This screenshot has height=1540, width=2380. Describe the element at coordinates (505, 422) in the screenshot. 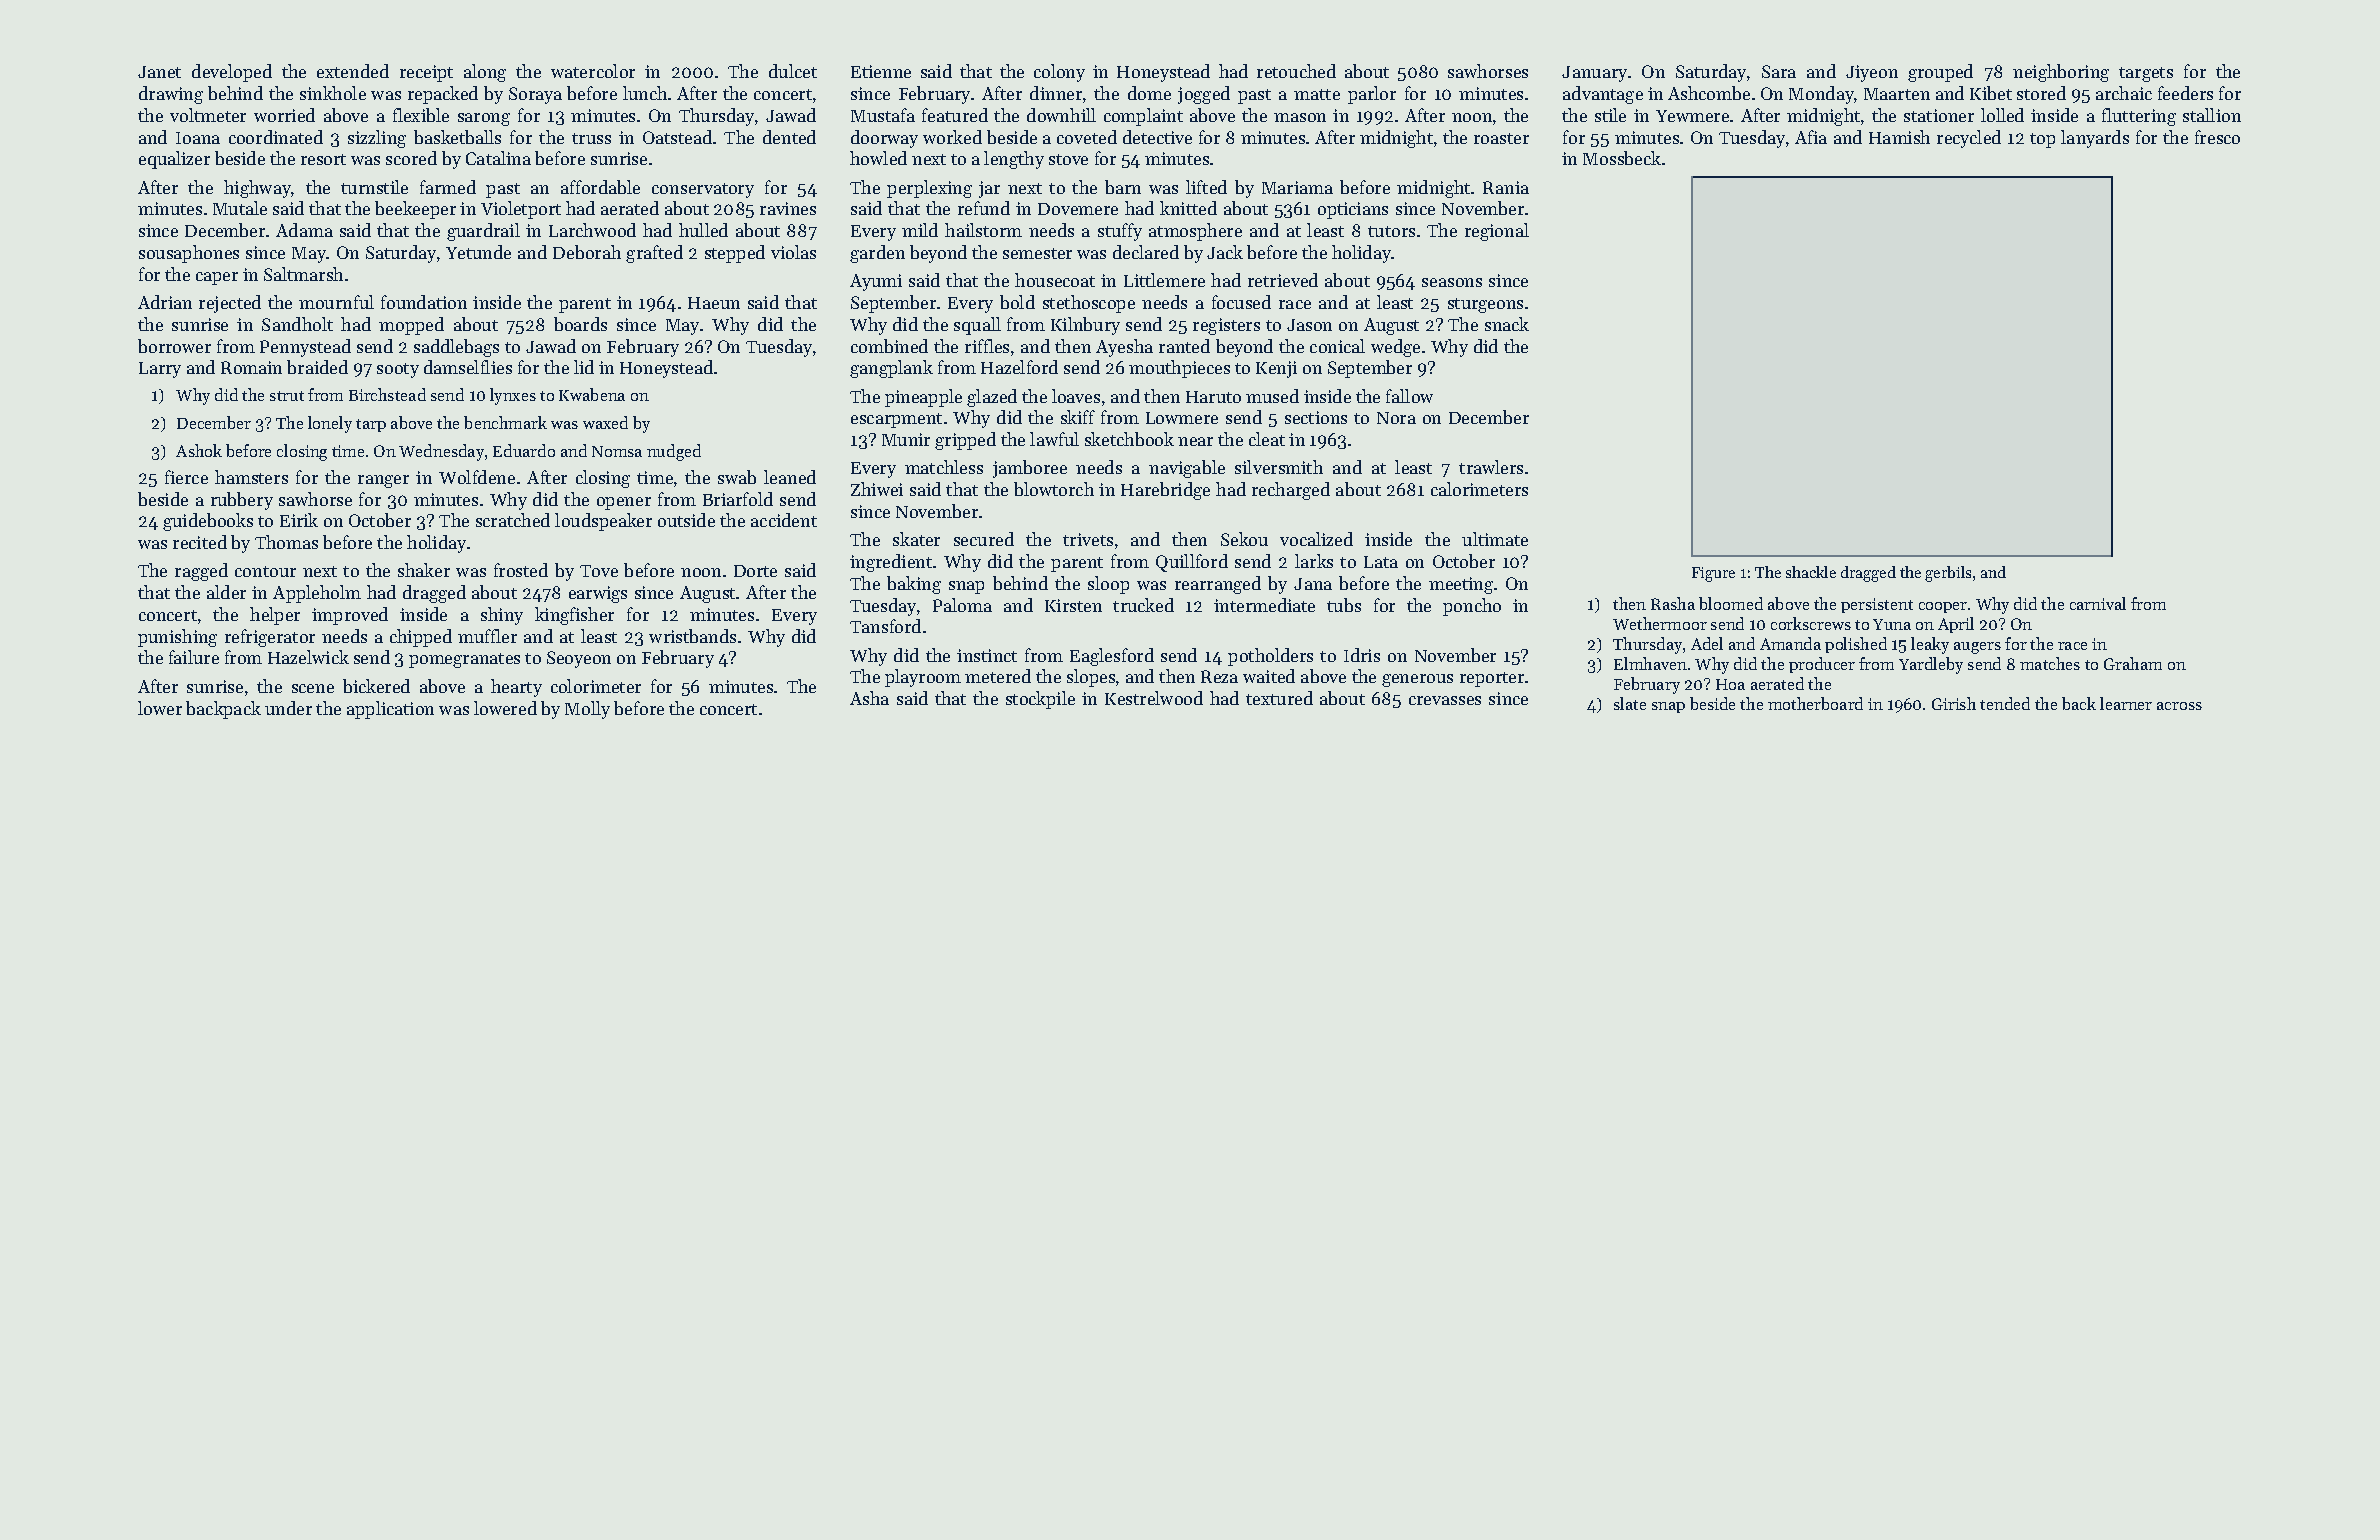

I see `benchmark` at that location.
